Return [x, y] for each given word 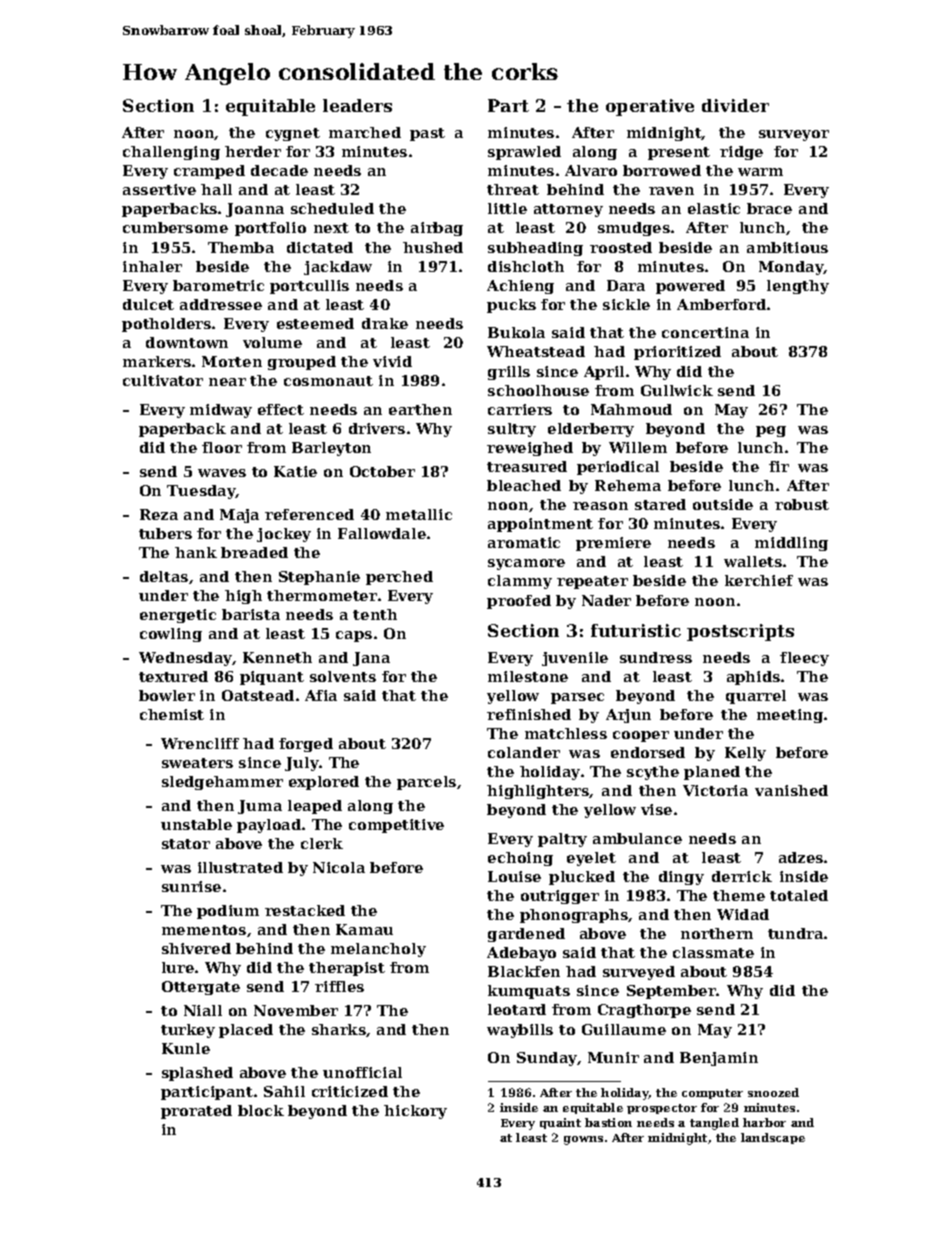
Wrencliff [200, 743]
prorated [196, 1112]
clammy [520, 582]
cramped [209, 172]
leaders [357, 105]
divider [735, 105]
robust [802, 504]
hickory [415, 1112]
